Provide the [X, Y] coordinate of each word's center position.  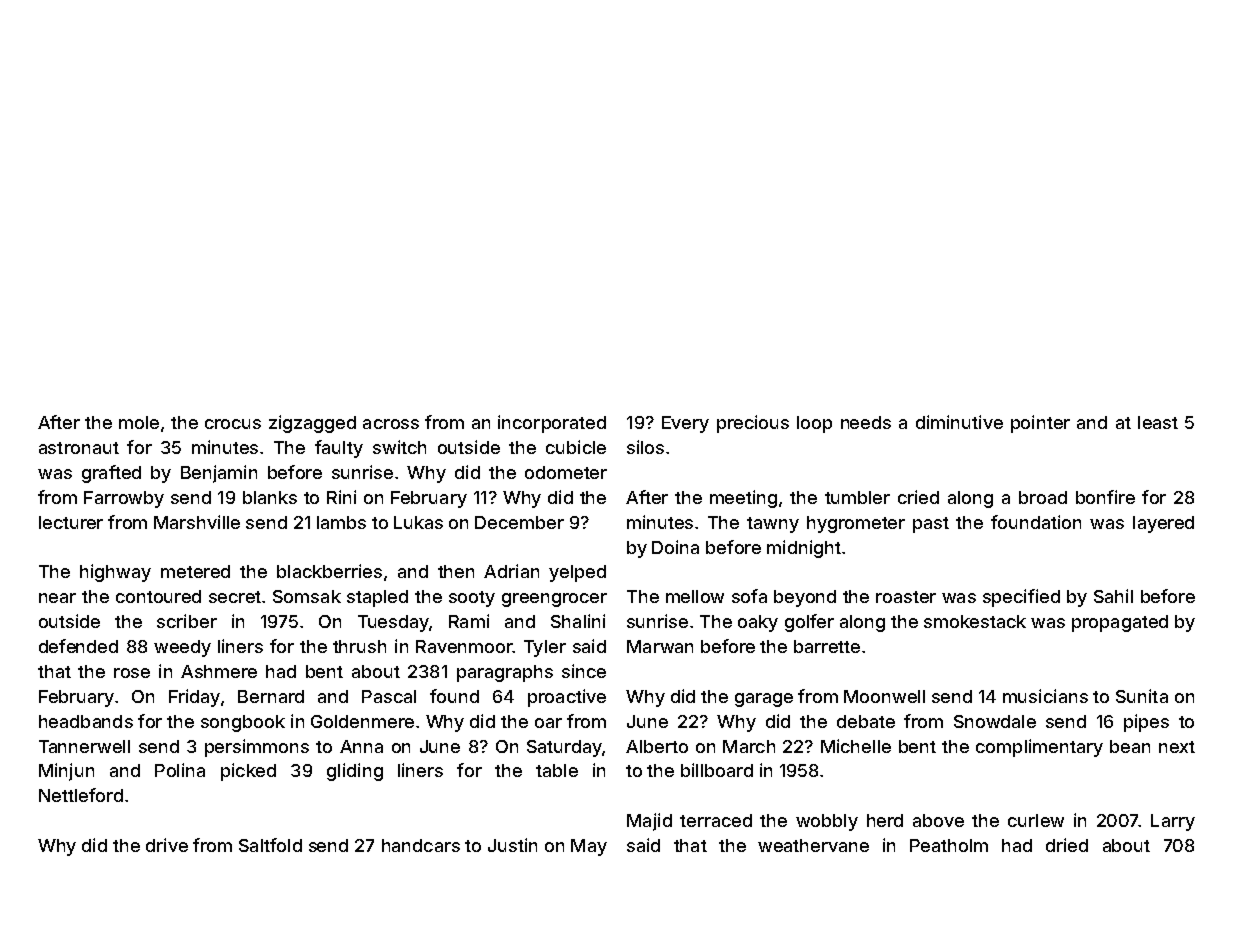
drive [167, 845]
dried [1067, 845]
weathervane [813, 845]
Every [685, 424]
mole [139, 422]
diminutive [959, 422]
